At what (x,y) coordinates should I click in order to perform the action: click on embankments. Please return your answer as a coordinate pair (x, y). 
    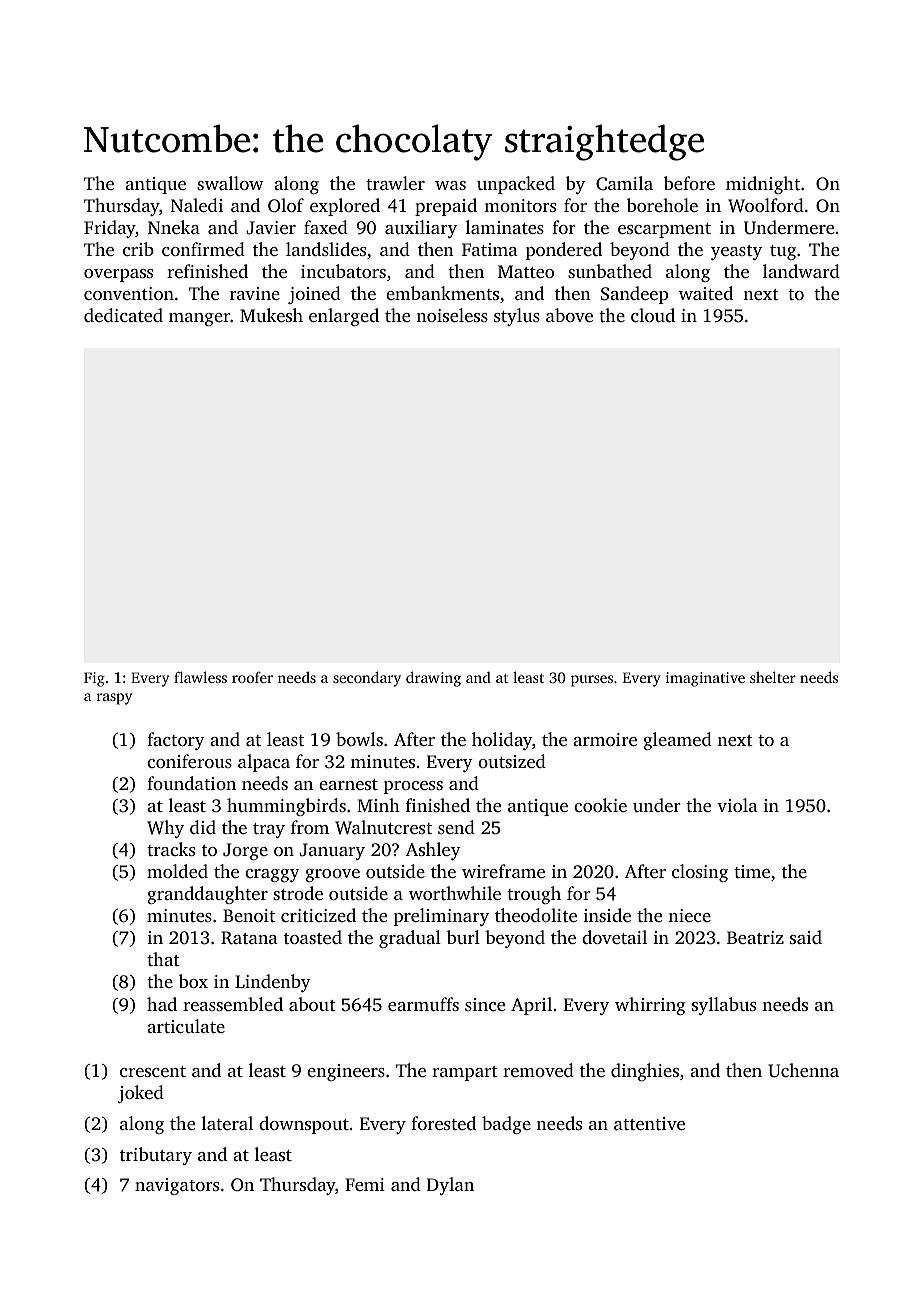
    Looking at the image, I should click on (442, 293).
